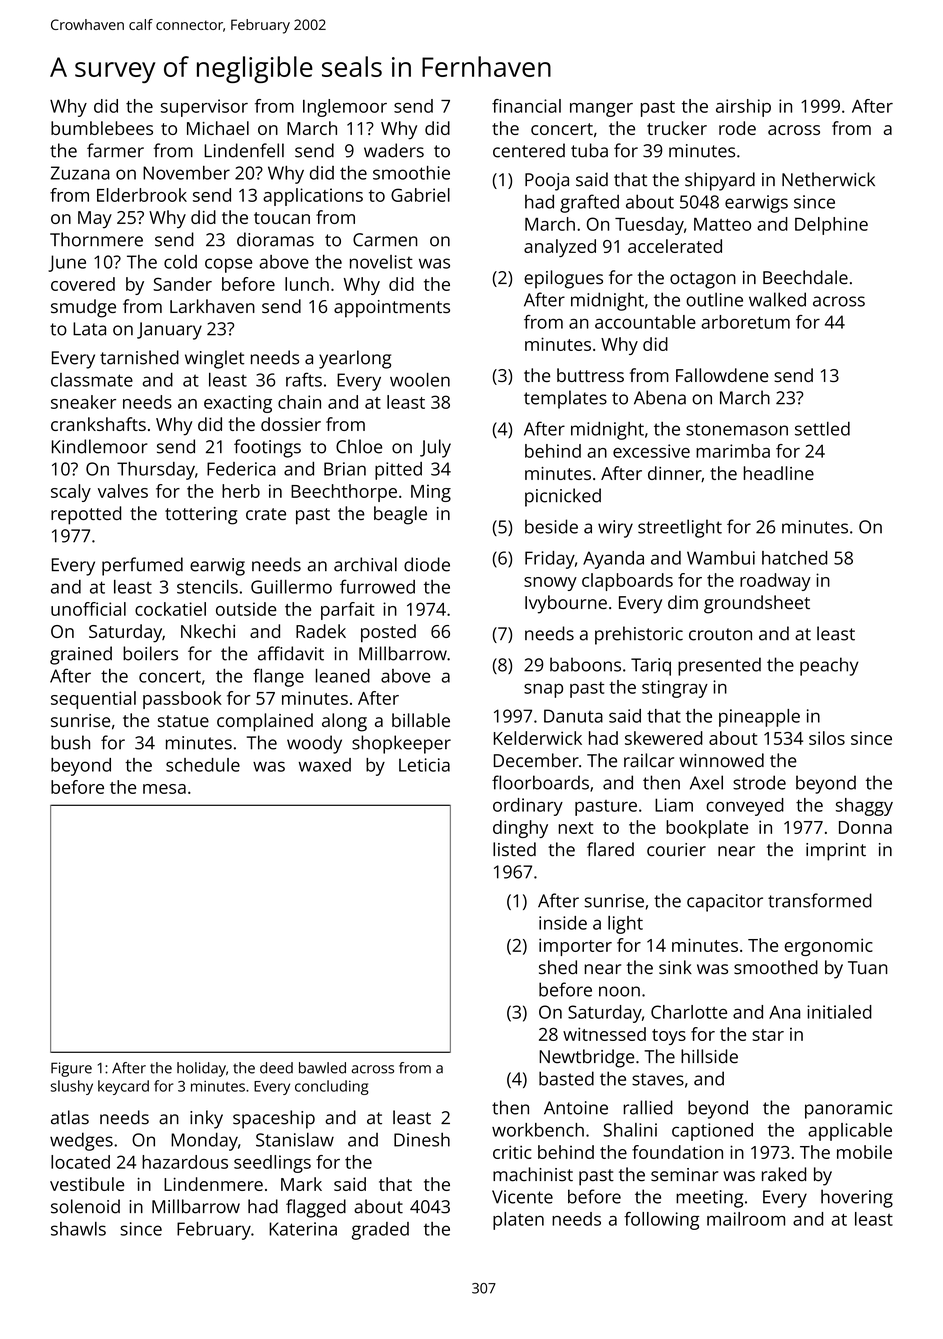  Describe the element at coordinates (67, 263) in the screenshot. I see `June` at that location.
